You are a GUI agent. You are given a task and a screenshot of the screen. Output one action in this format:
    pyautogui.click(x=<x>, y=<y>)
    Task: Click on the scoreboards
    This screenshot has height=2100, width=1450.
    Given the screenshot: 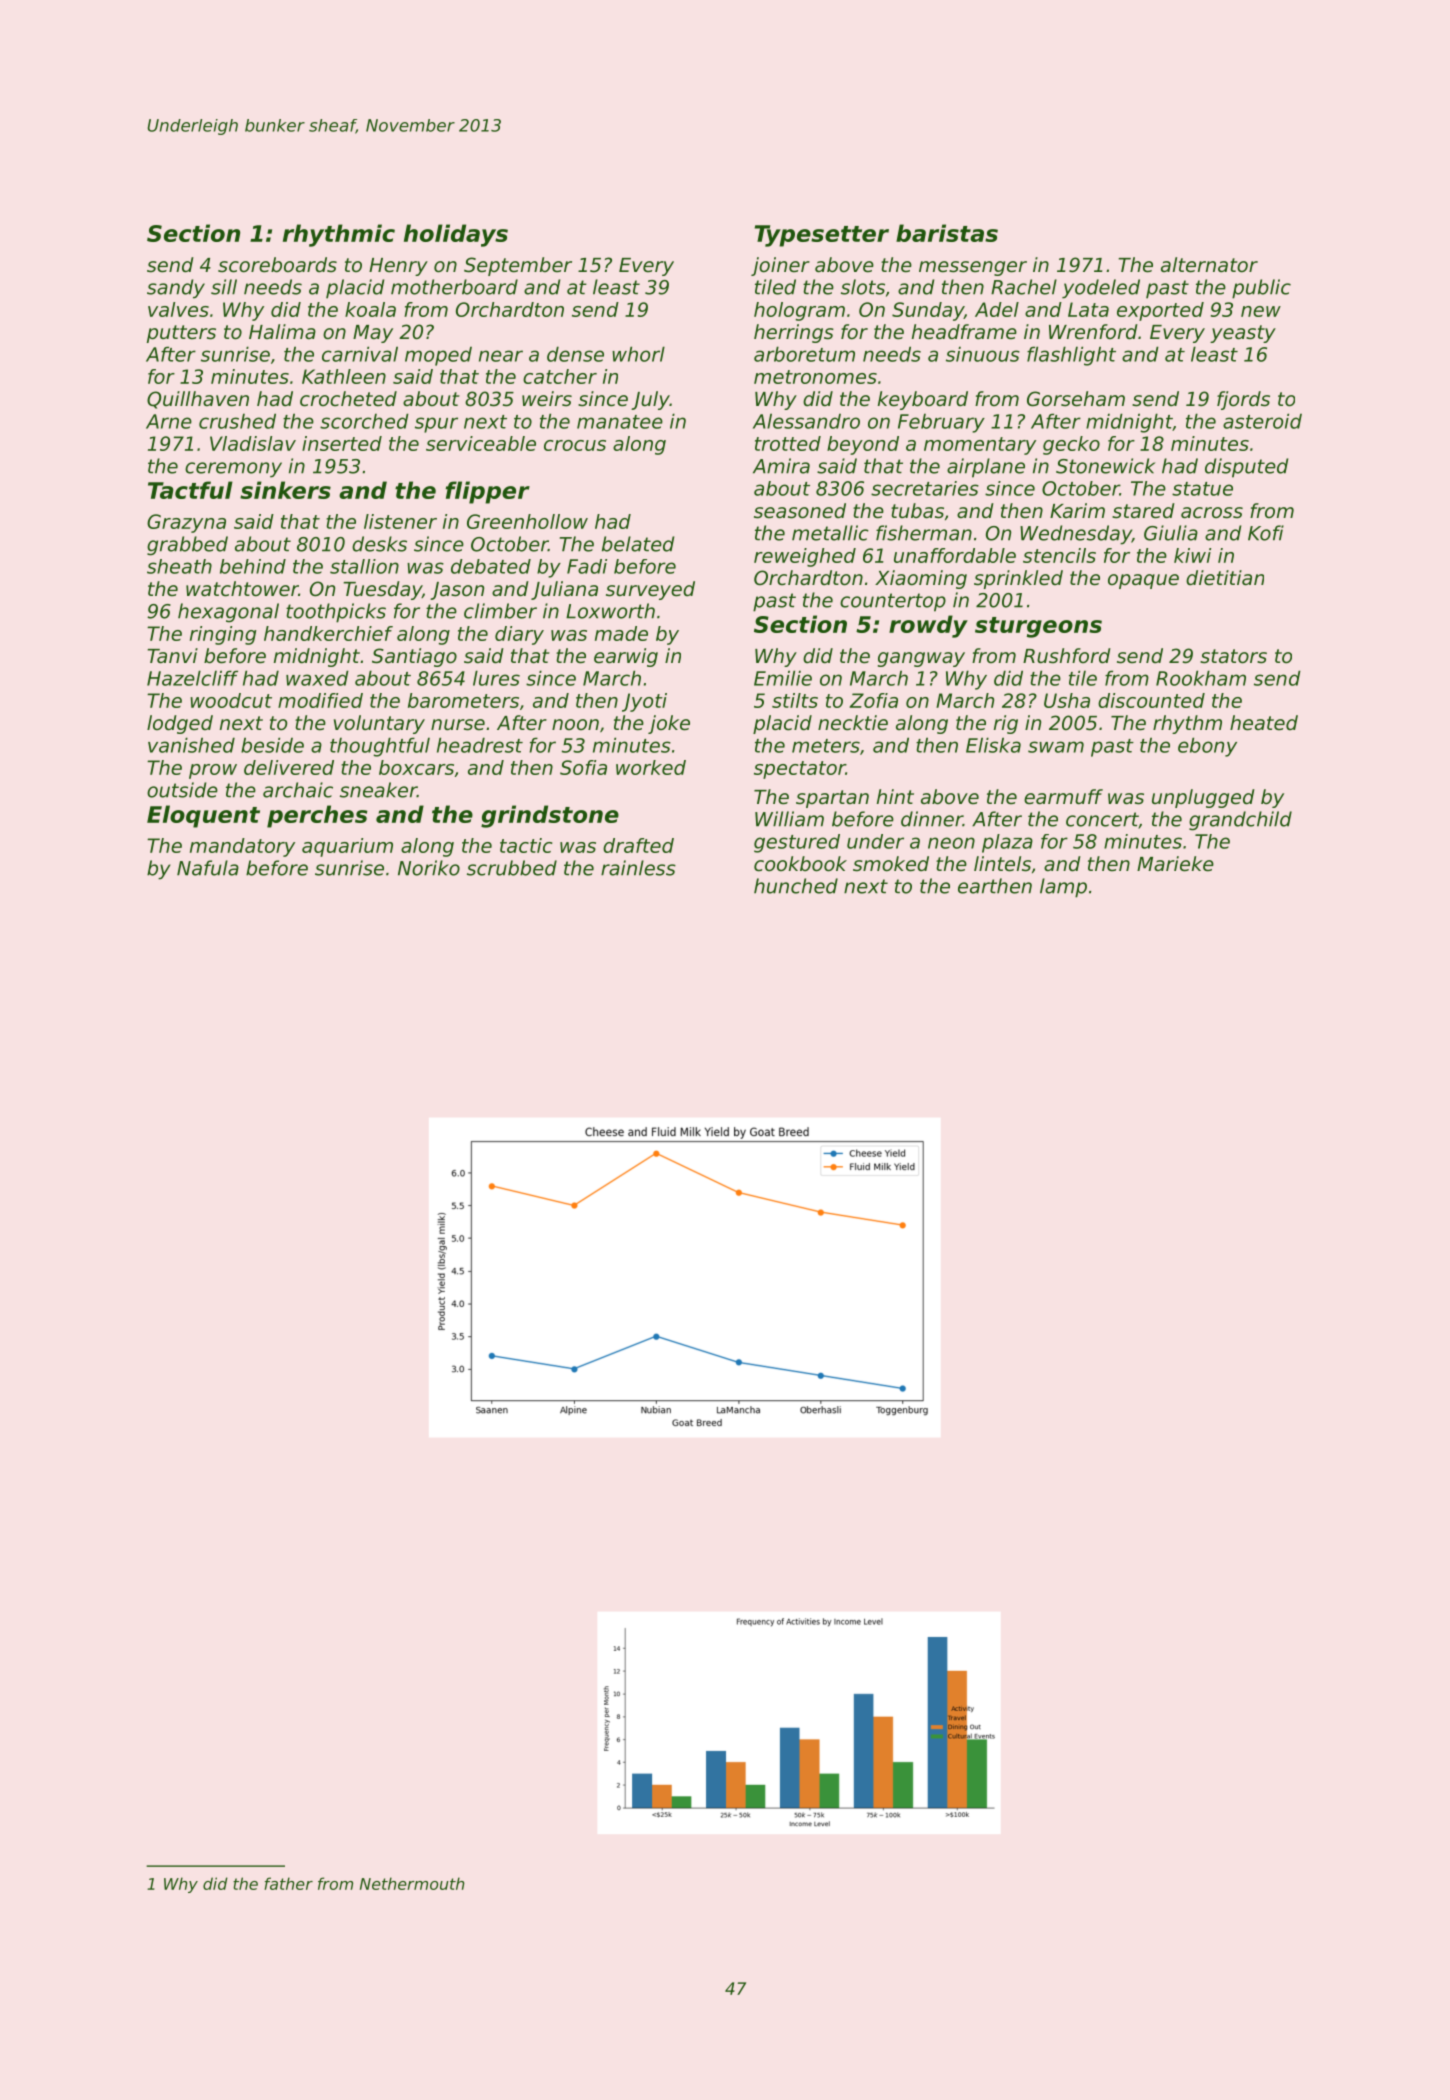 What is the action you would take?
    pyautogui.click(x=277, y=265)
